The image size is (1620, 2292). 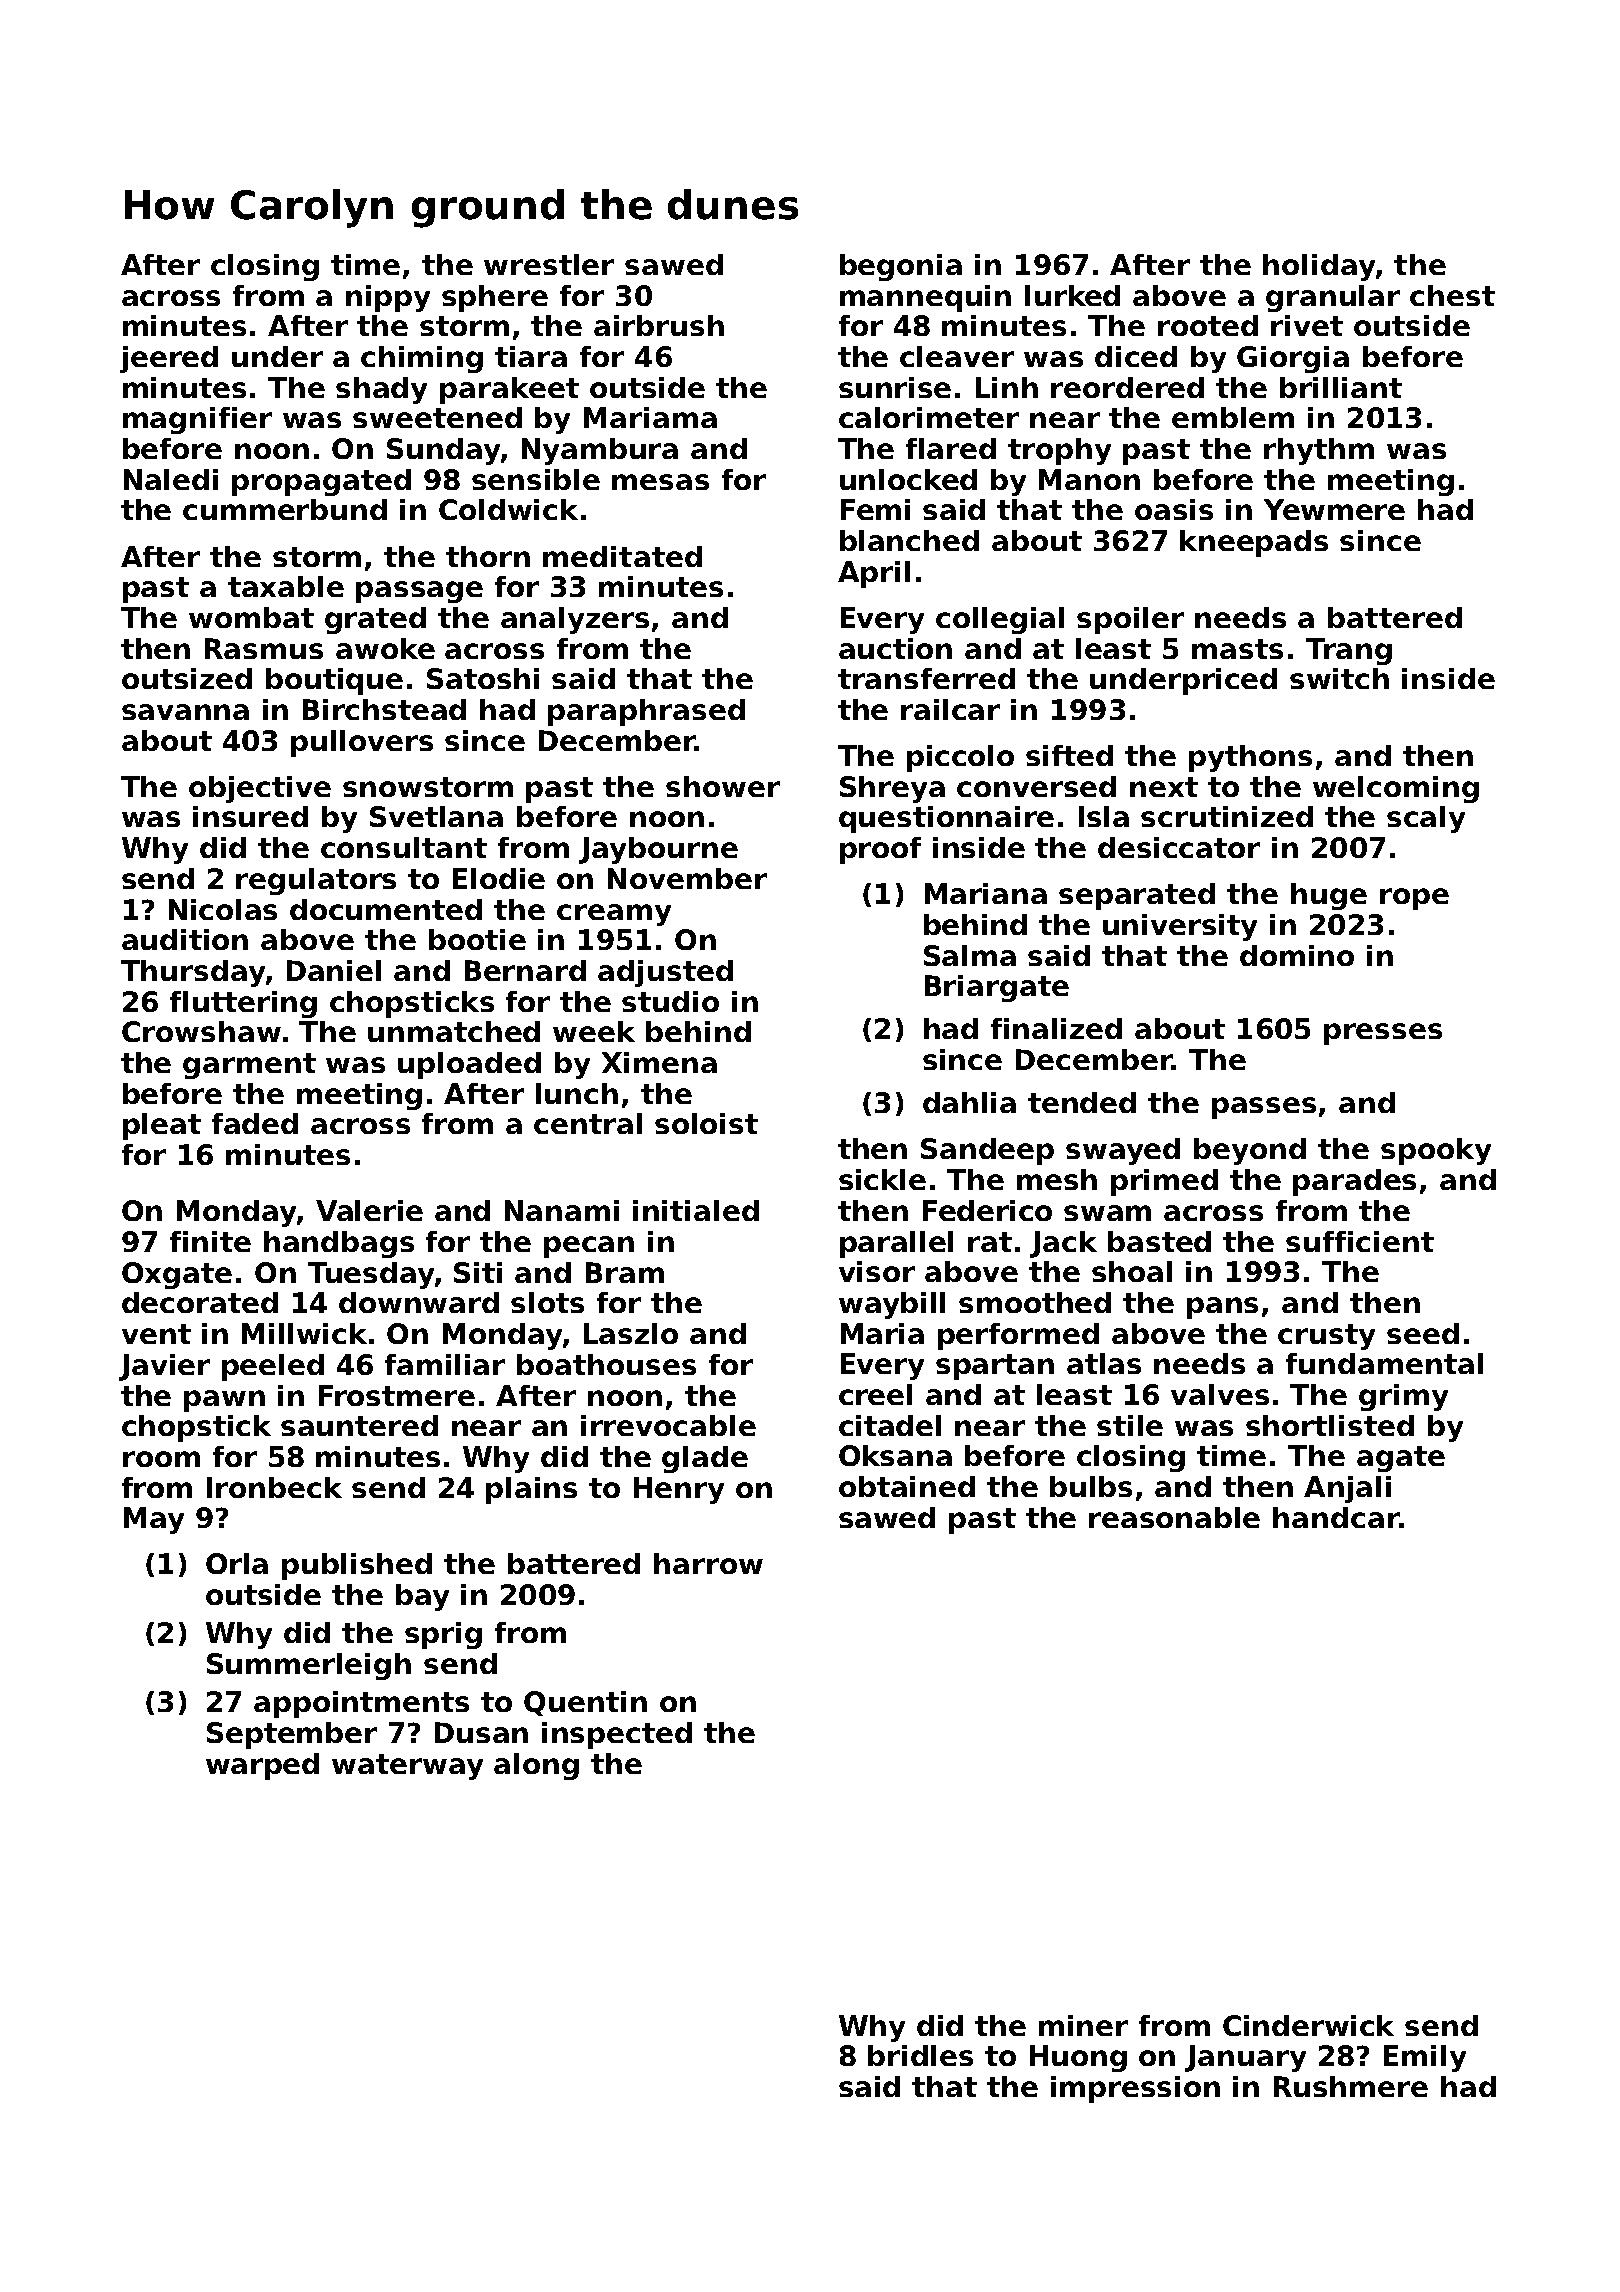 What do you see at coordinates (309, 1666) in the screenshot?
I see `Summerleigh` at bounding box center [309, 1666].
